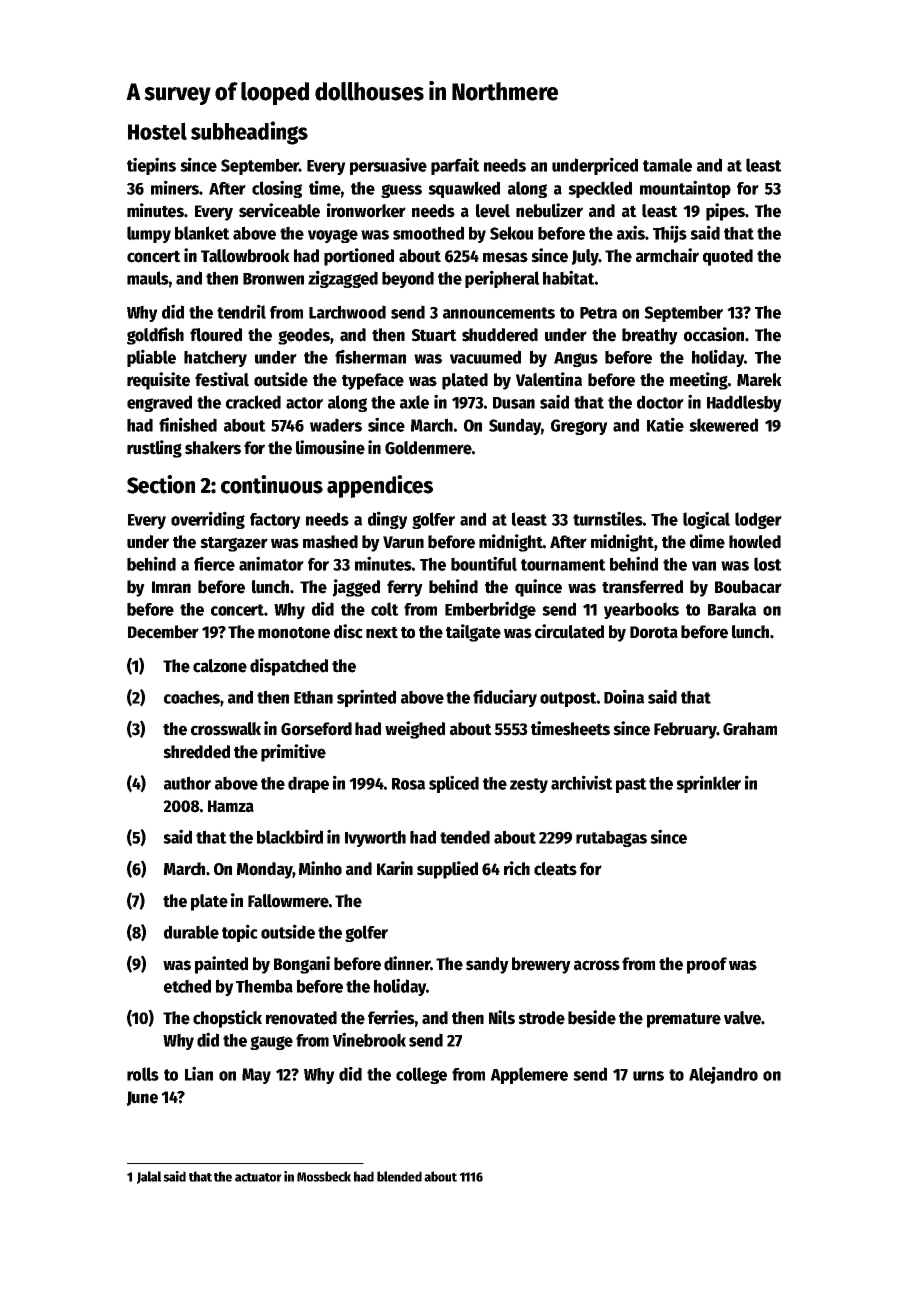 The width and height of the page is (908, 1316). I want to click on premature, so click(684, 1020).
